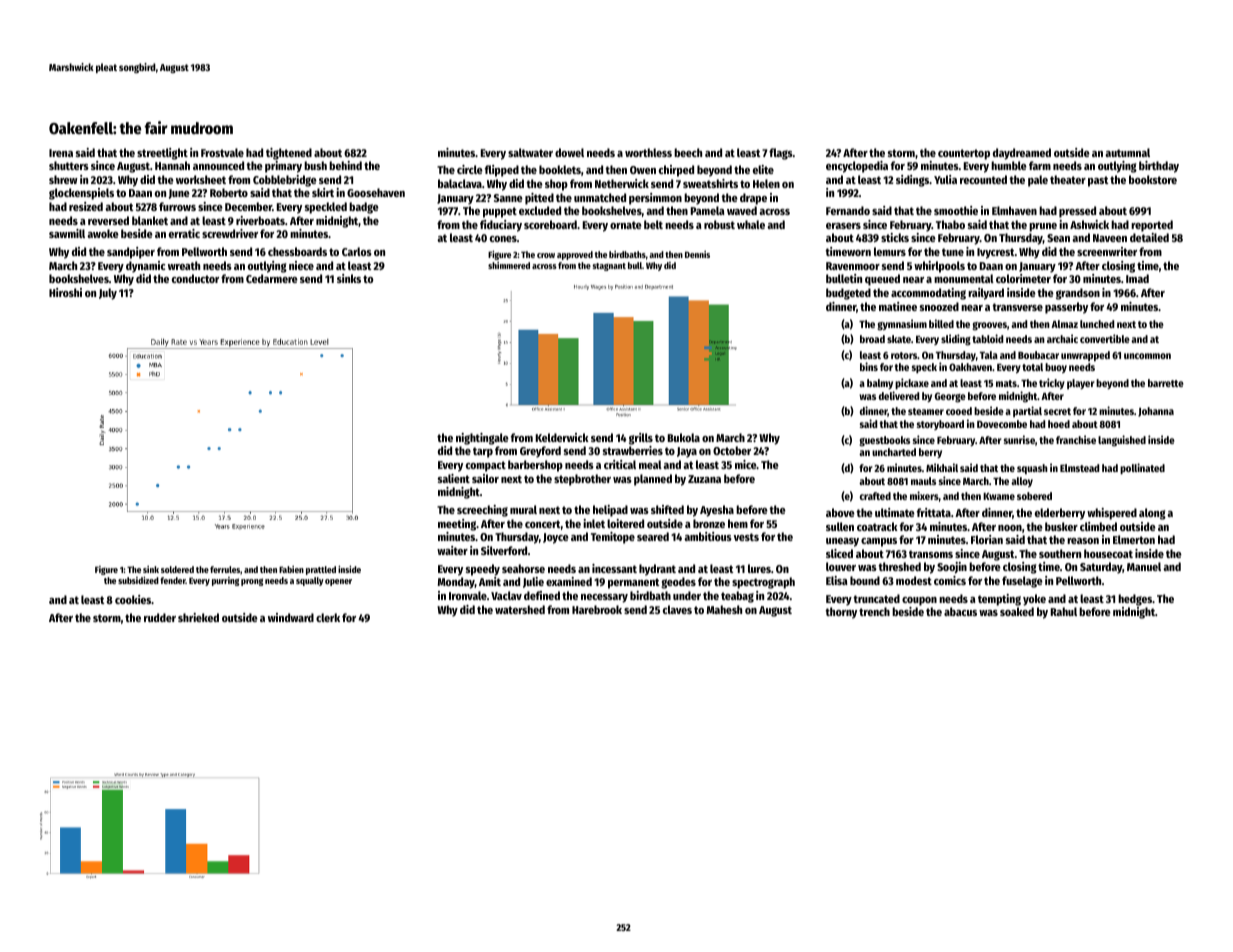 The width and height of the screenshot is (1233, 952). I want to click on nightingale, so click(482, 439).
